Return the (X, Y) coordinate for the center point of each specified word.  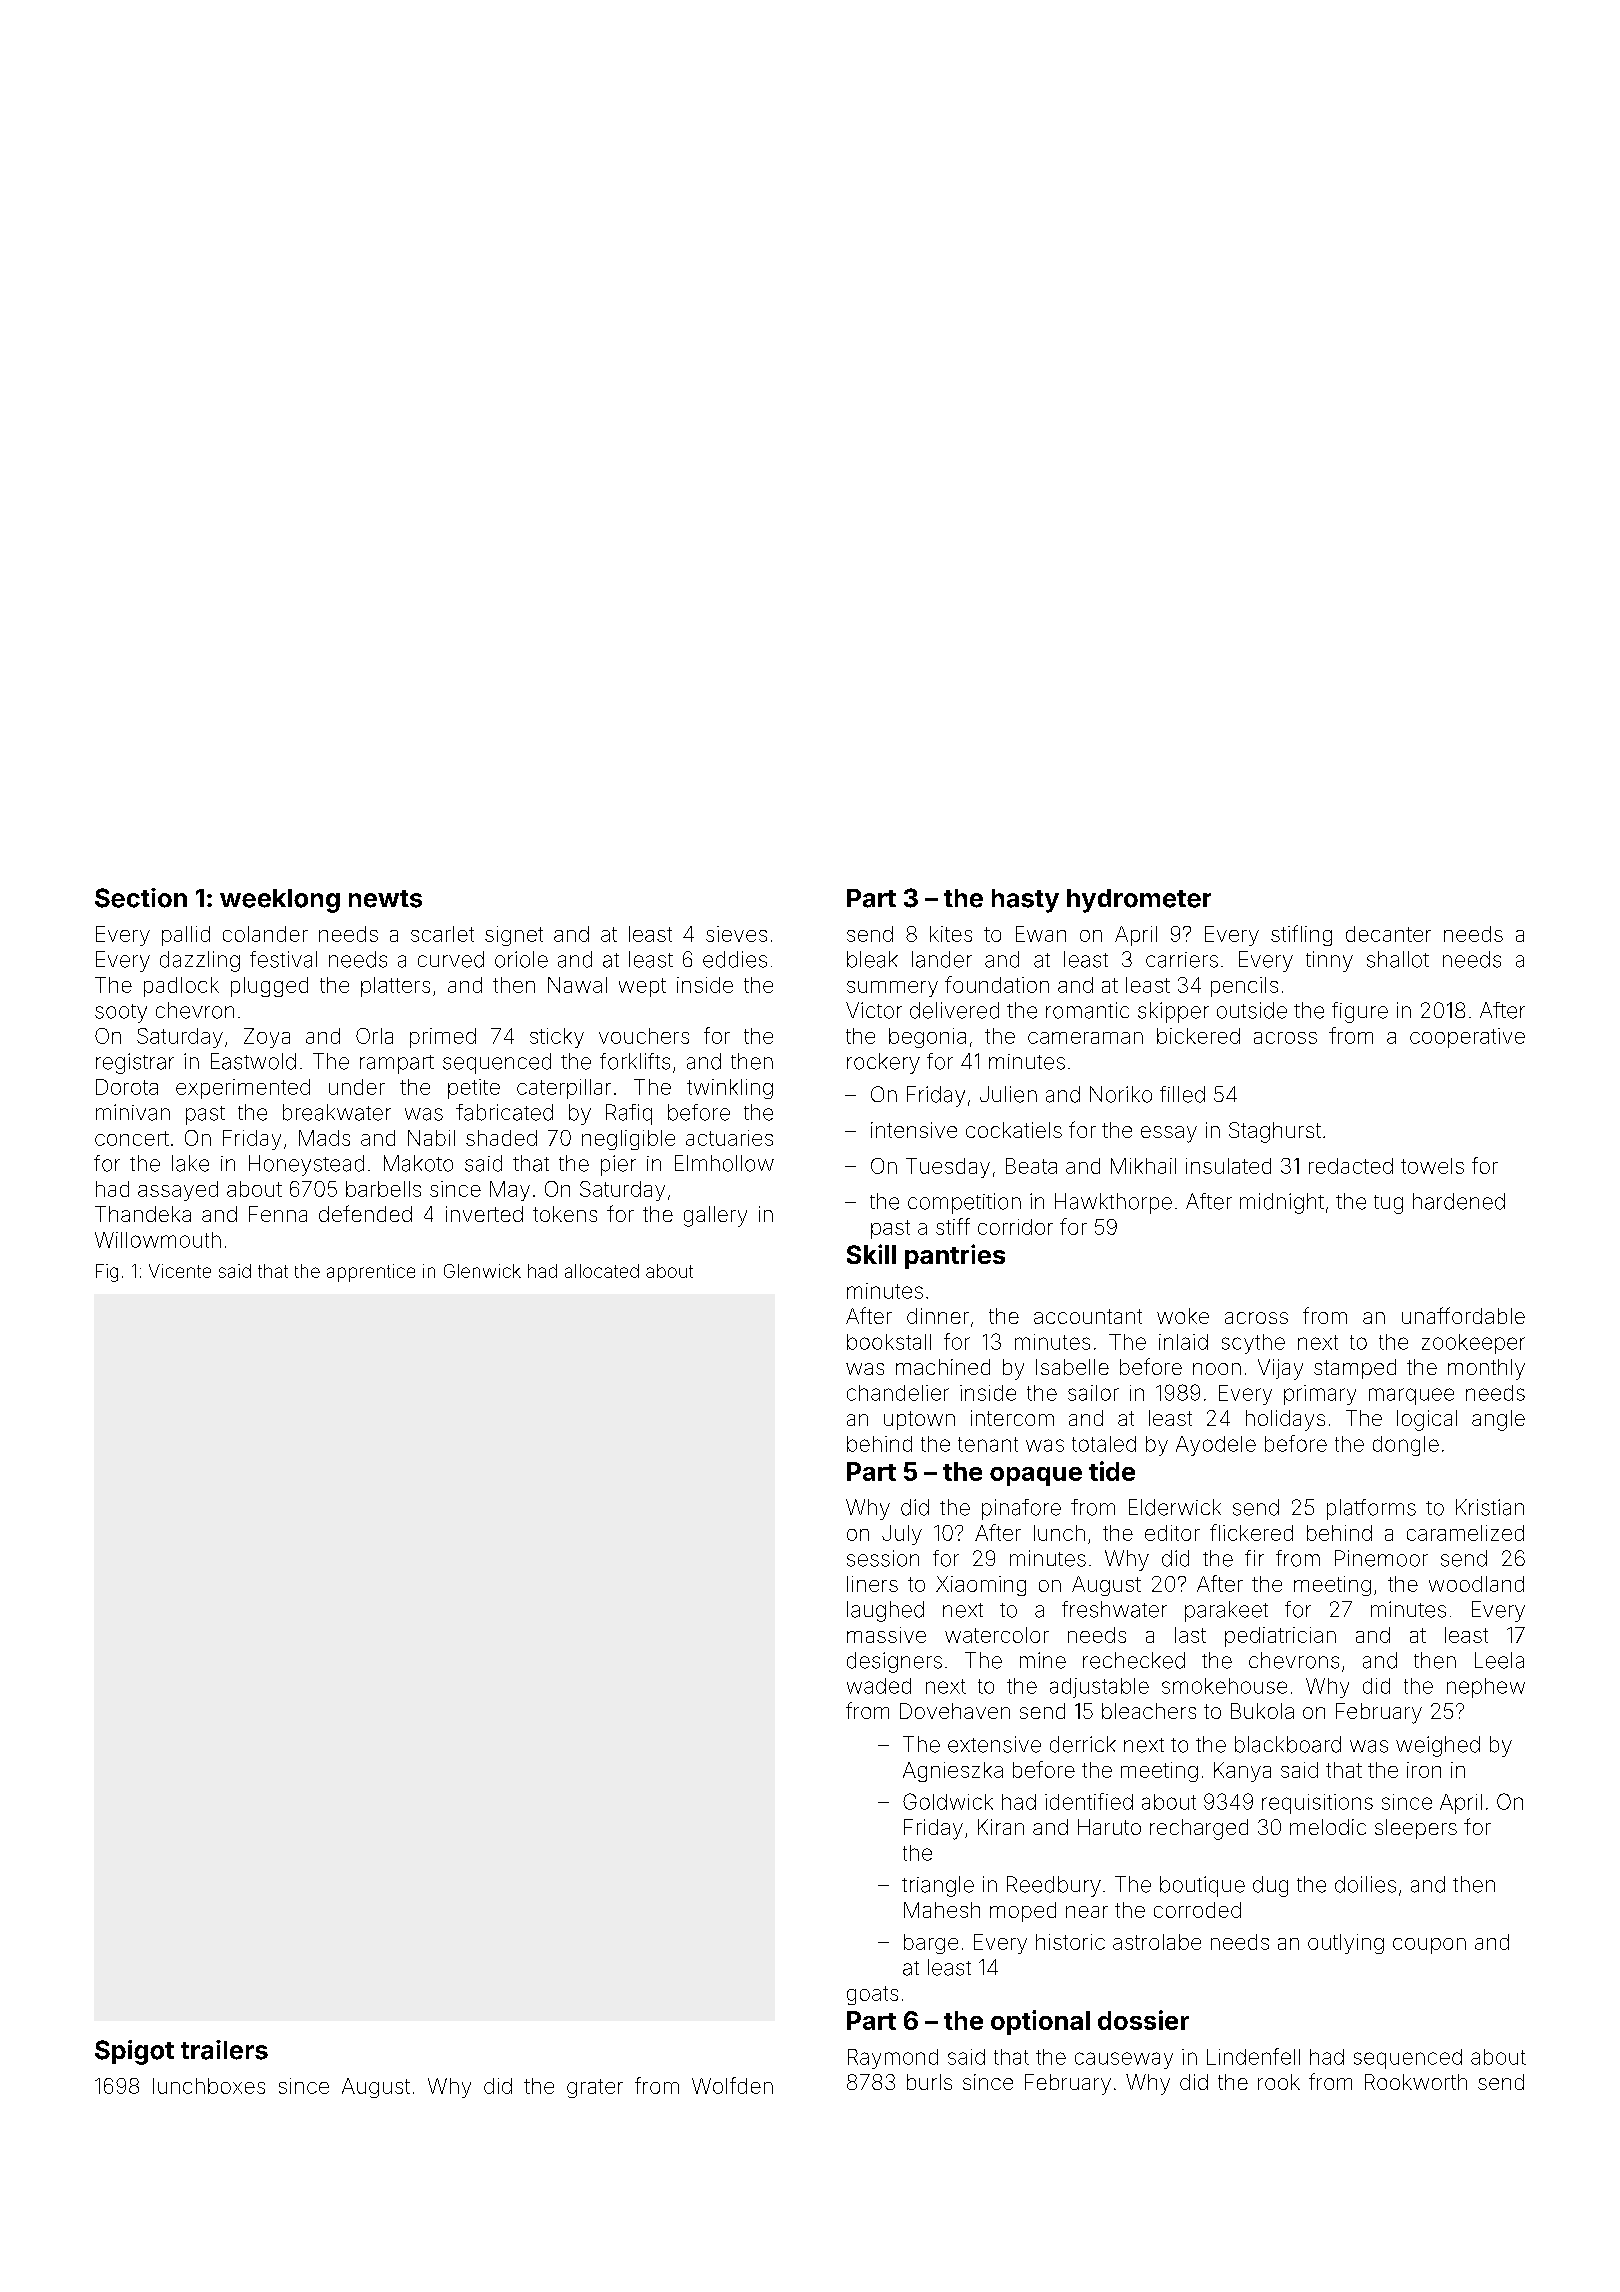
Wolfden (732, 2085)
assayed (178, 1191)
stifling (1301, 935)
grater (595, 2088)
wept (642, 987)
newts (385, 899)
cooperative (1467, 1038)
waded (879, 1686)
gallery (715, 1216)
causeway (1124, 2060)
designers (894, 1662)
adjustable (1099, 1688)
